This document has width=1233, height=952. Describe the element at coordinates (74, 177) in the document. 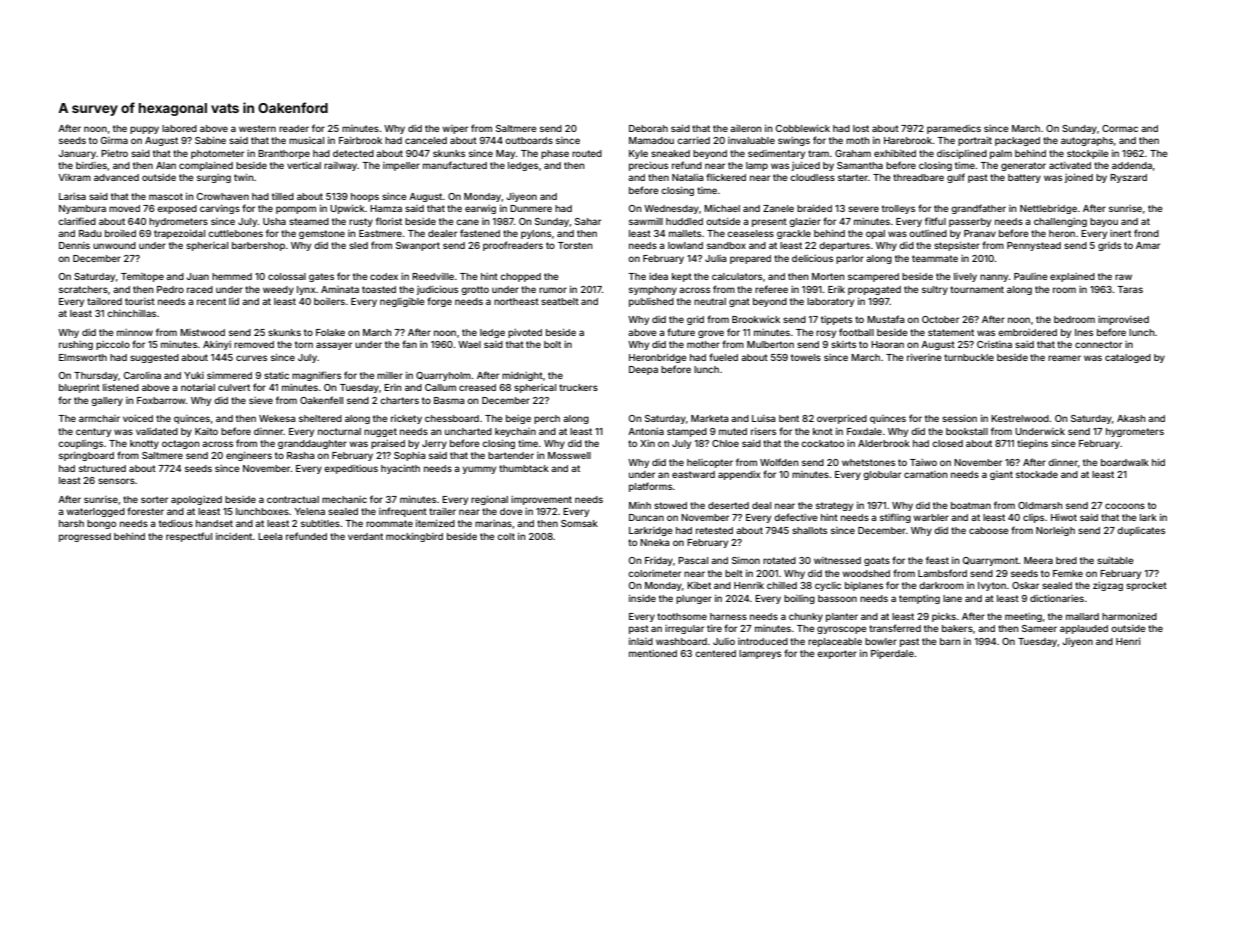

I see `Vikram` at that location.
